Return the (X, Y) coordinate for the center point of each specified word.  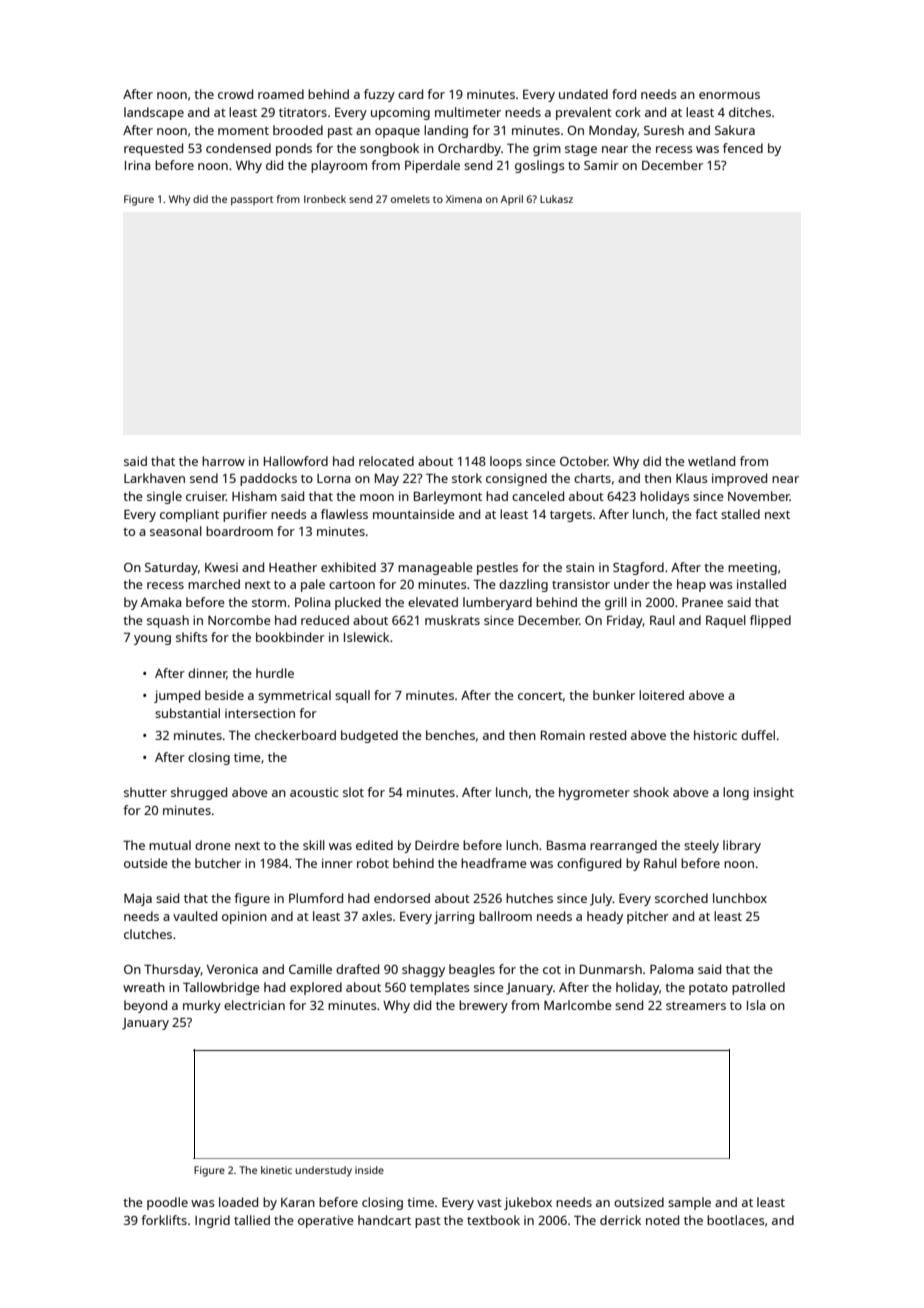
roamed (281, 94)
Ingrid (212, 1221)
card (410, 94)
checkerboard (295, 735)
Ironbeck (325, 199)
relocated (386, 461)
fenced (743, 148)
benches (450, 735)
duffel (758, 735)
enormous (729, 95)
